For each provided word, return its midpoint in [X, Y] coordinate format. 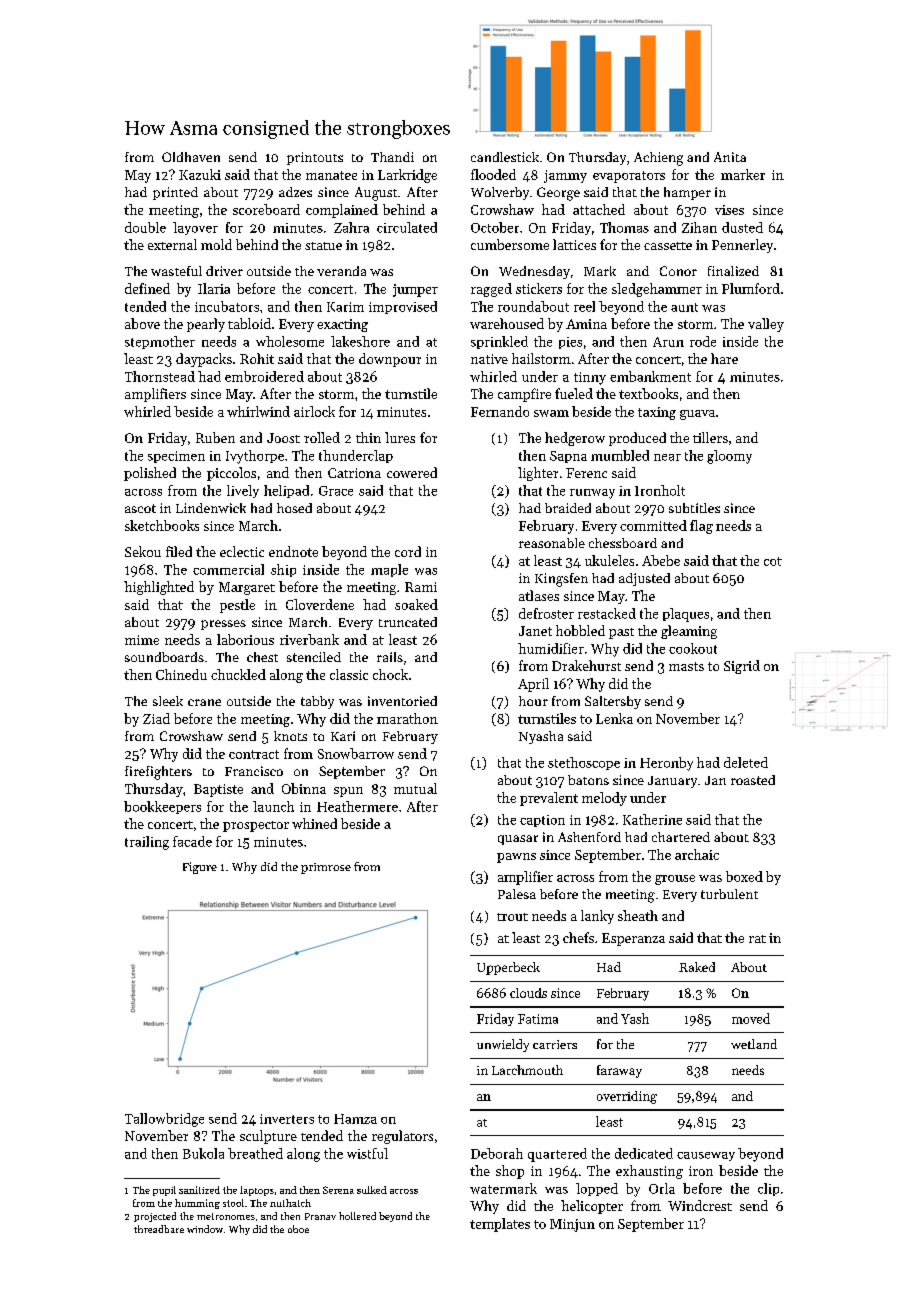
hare [724, 358]
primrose [326, 868]
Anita [730, 157]
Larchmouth [527, 1070]
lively [243, 491]
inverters [287, 1119]
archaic [697, 854]
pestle [237, 606]
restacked [607, 613]
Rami [421, 587]
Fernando [500, 411]
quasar [518, 840]
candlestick [505, 157]
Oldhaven [191, 157]
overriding [627, 1097]
